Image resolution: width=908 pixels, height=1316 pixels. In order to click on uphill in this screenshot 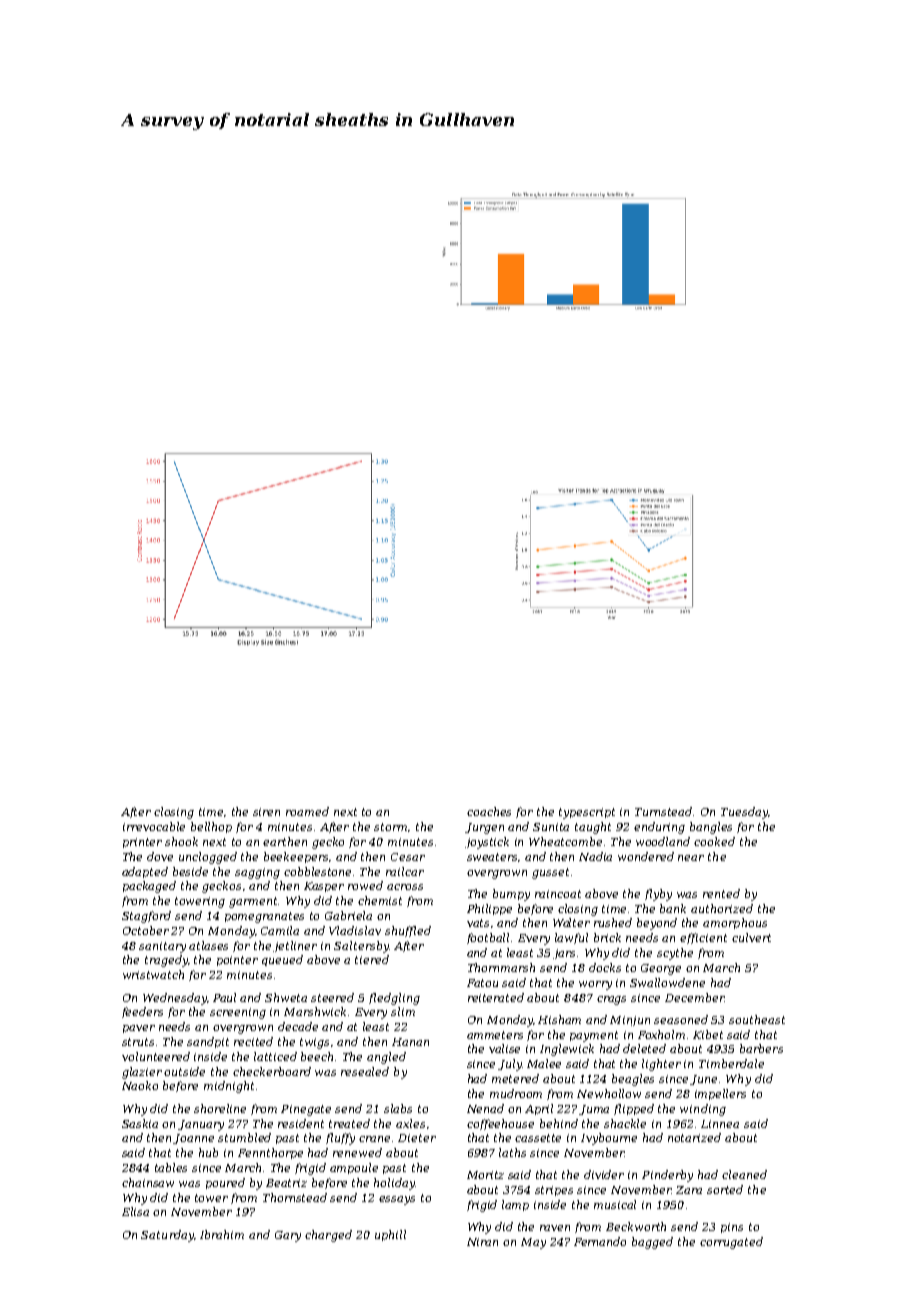, I will do `click(390, 1235)`.
